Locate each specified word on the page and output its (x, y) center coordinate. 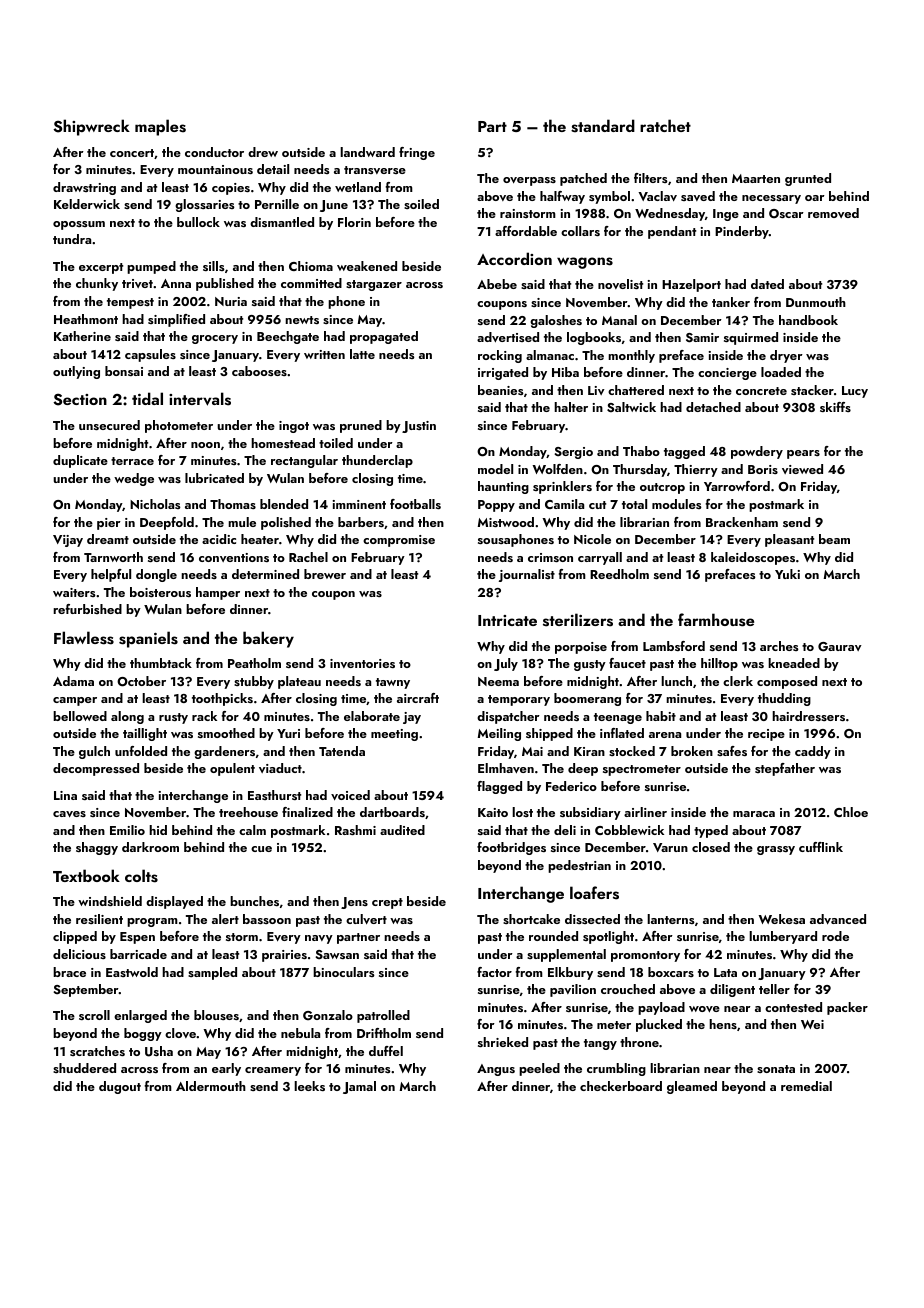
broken (692, 751)
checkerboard (621, 1086)
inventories (362, 663)
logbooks (594, 338)
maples (160, 127)
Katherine (82, 336)
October (141, 681)
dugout (120, 1087)
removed (833, 213)
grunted (808, 179)
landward (367, 152)
